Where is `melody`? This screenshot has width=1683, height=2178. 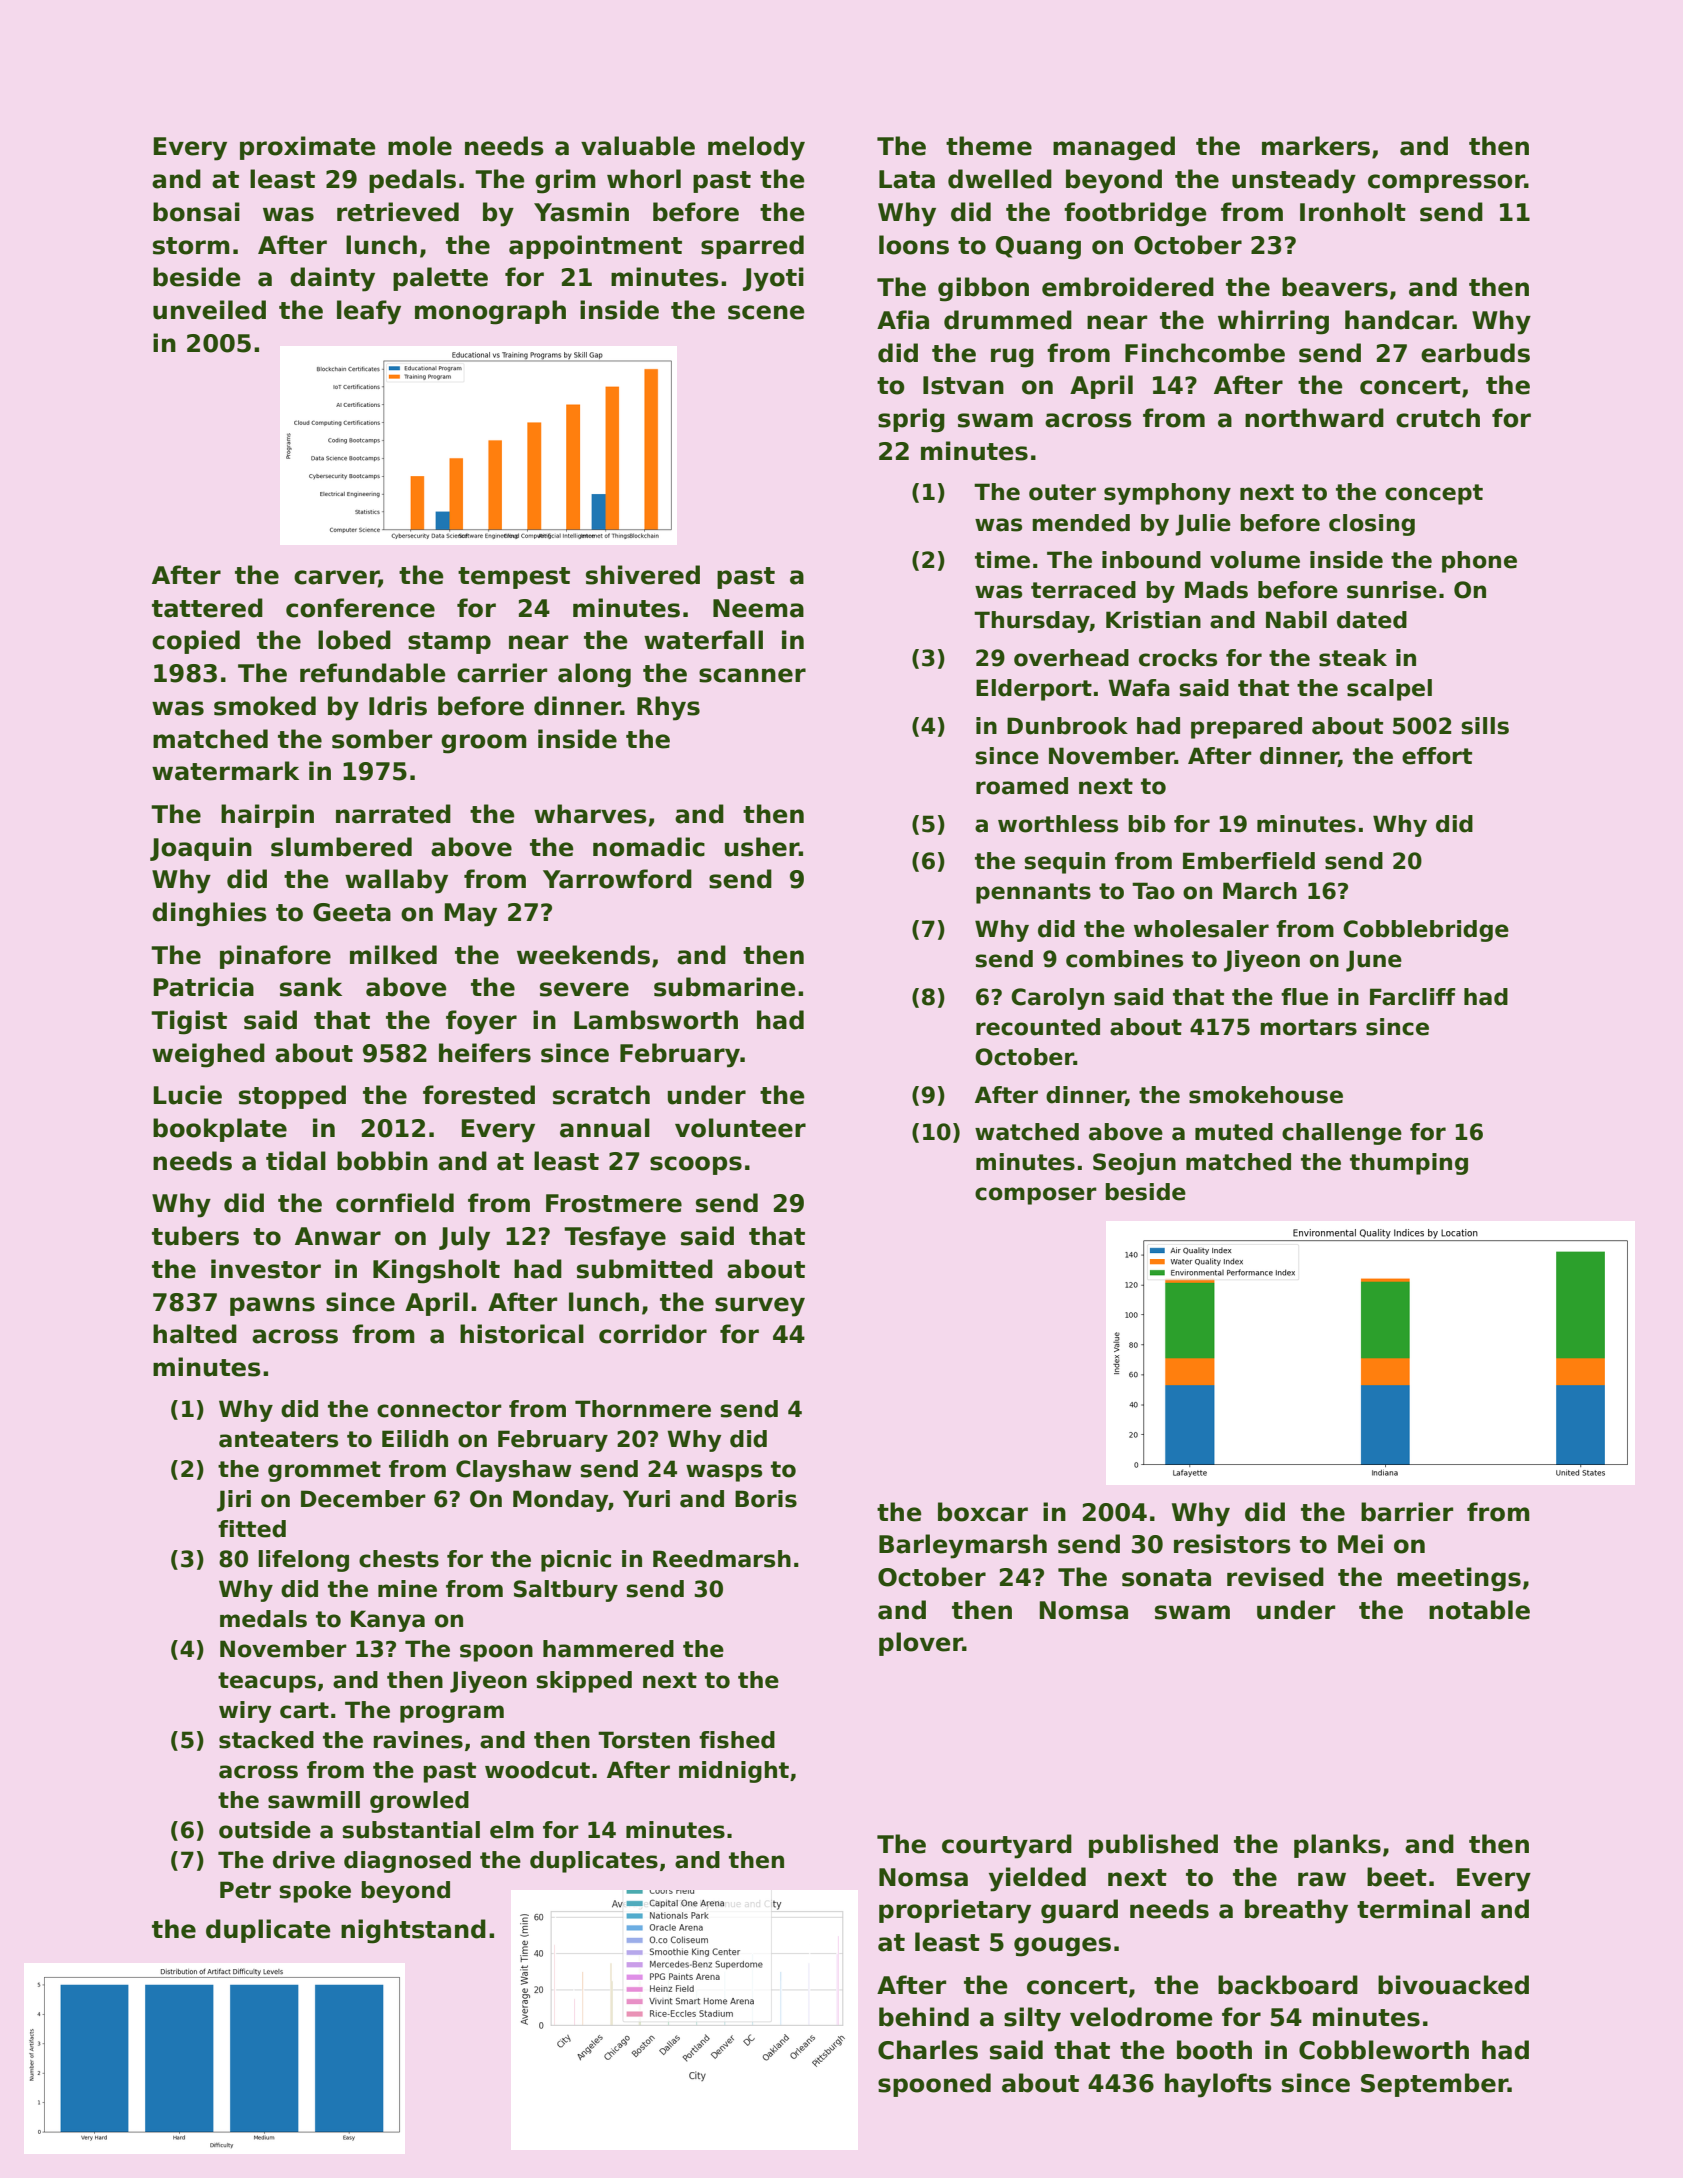 melody is located at coordinates (756, 148).
